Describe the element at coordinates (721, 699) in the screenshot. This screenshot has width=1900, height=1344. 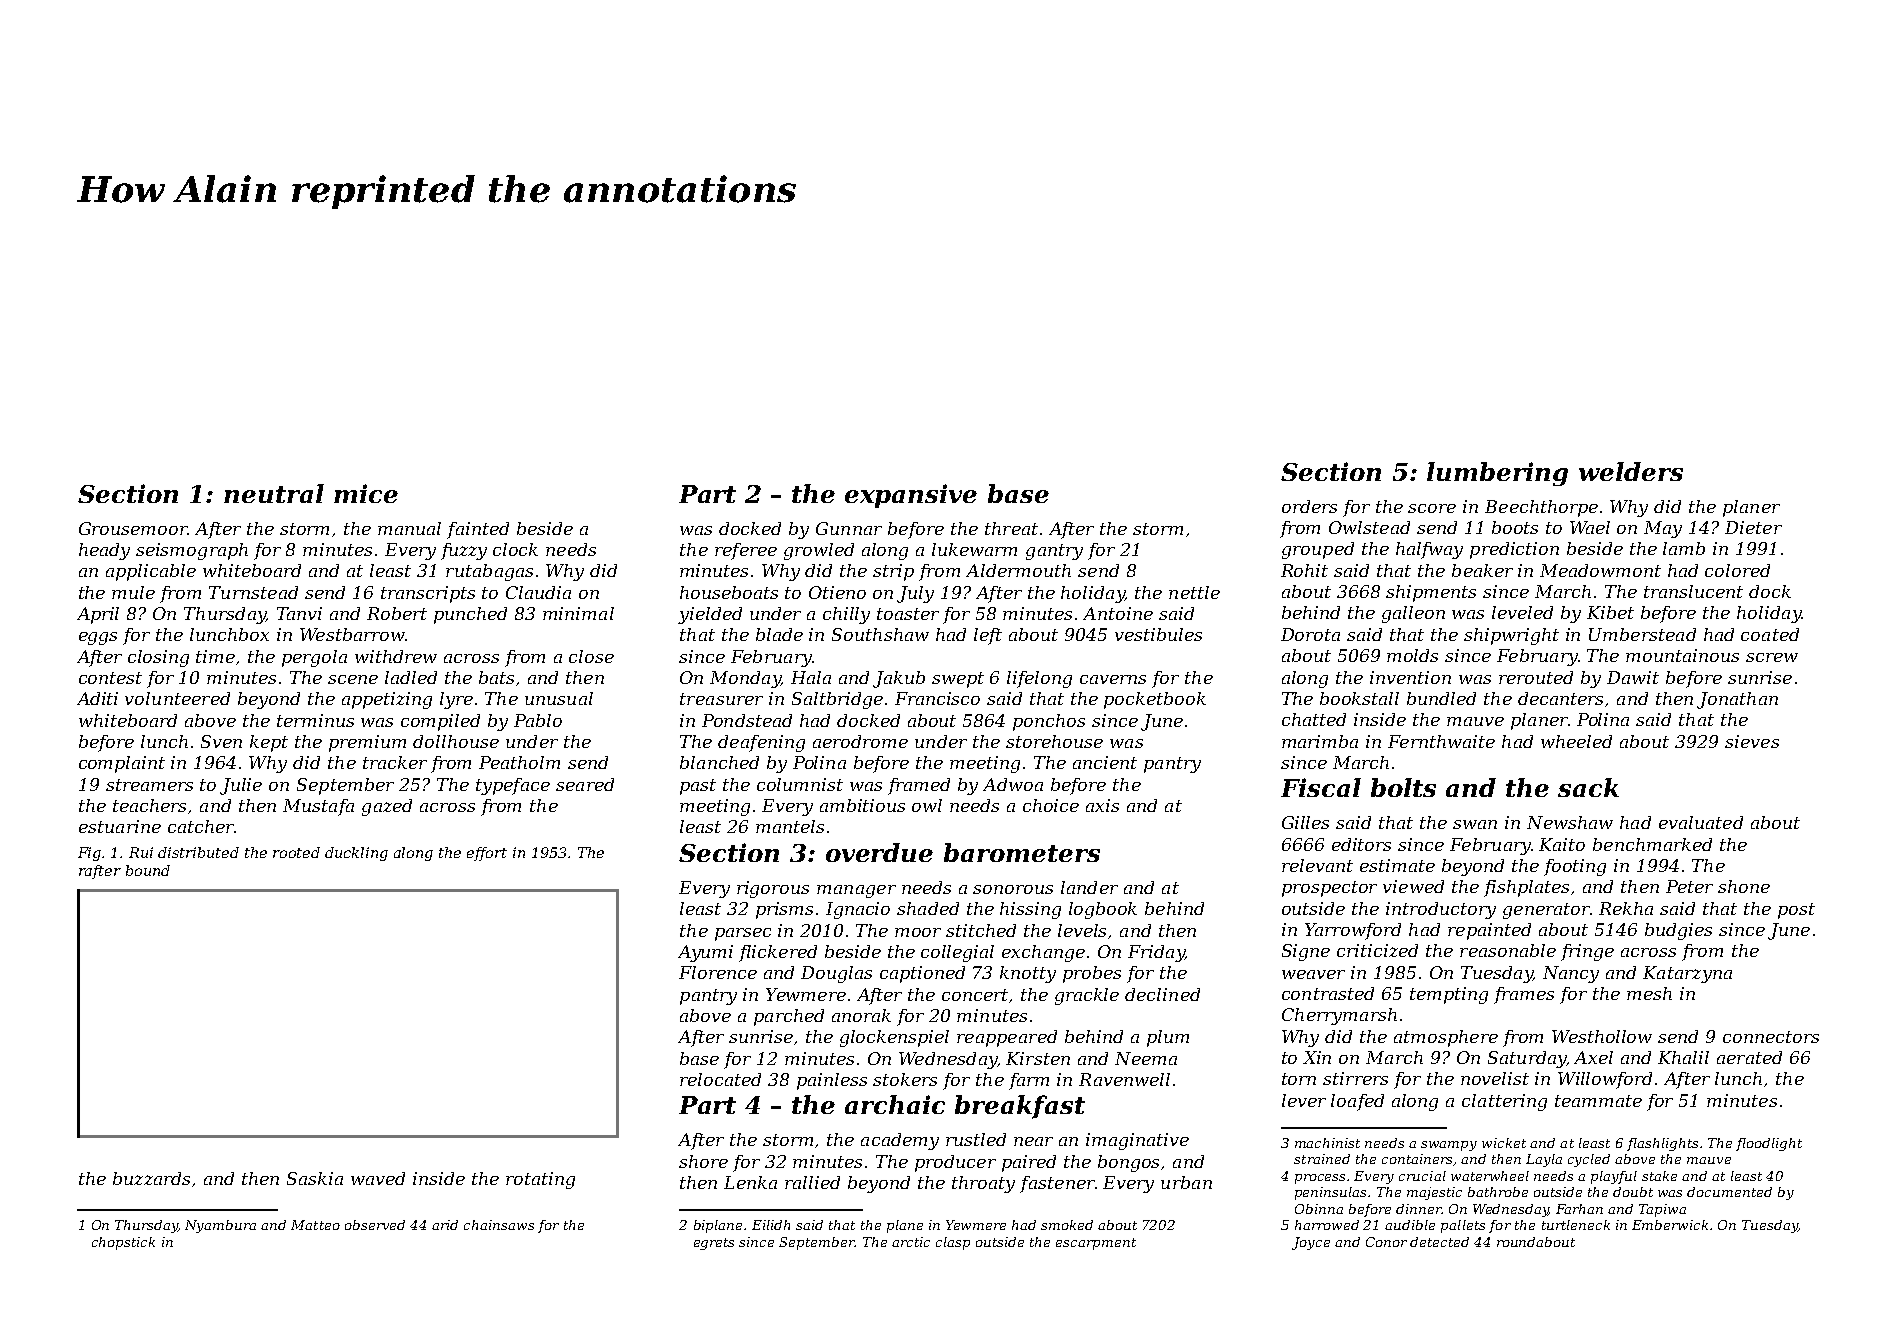
I see `treasurer` at that location.
